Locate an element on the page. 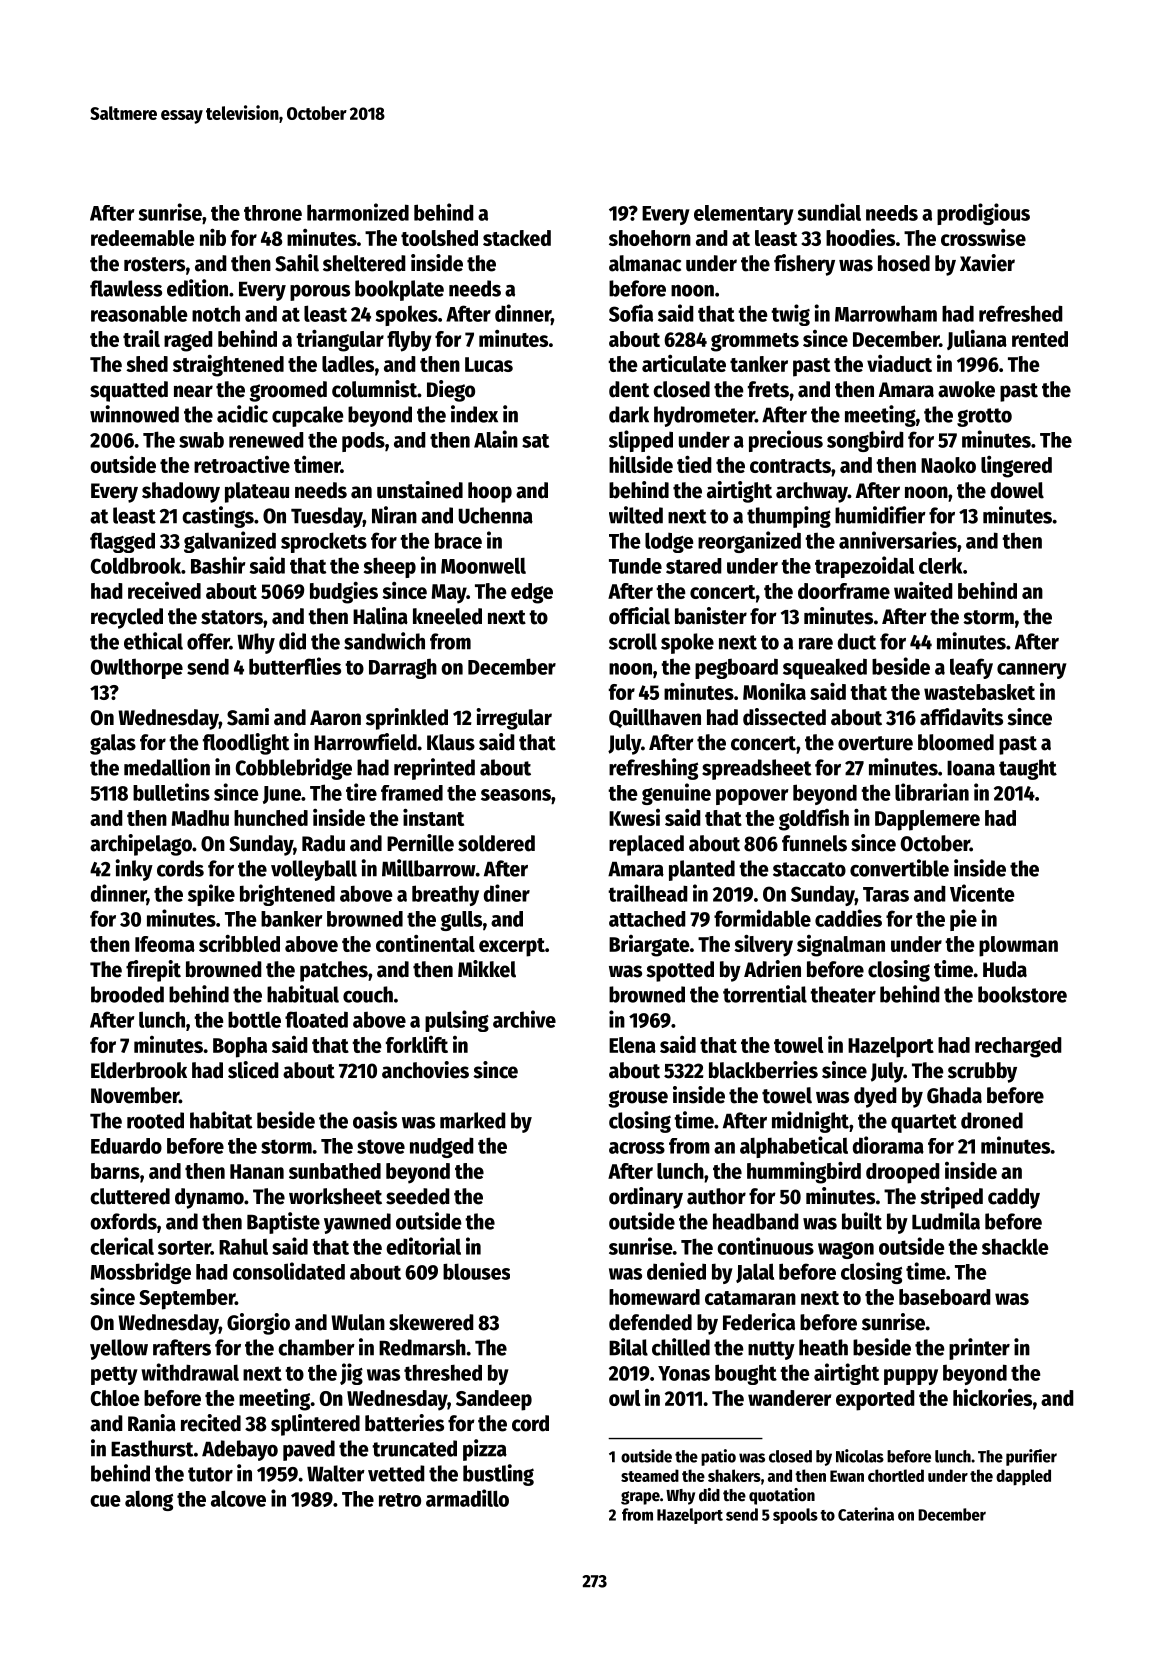 The width and height of the page is (1165, 1654). shoehorn is located at coordinates (650, 238).
